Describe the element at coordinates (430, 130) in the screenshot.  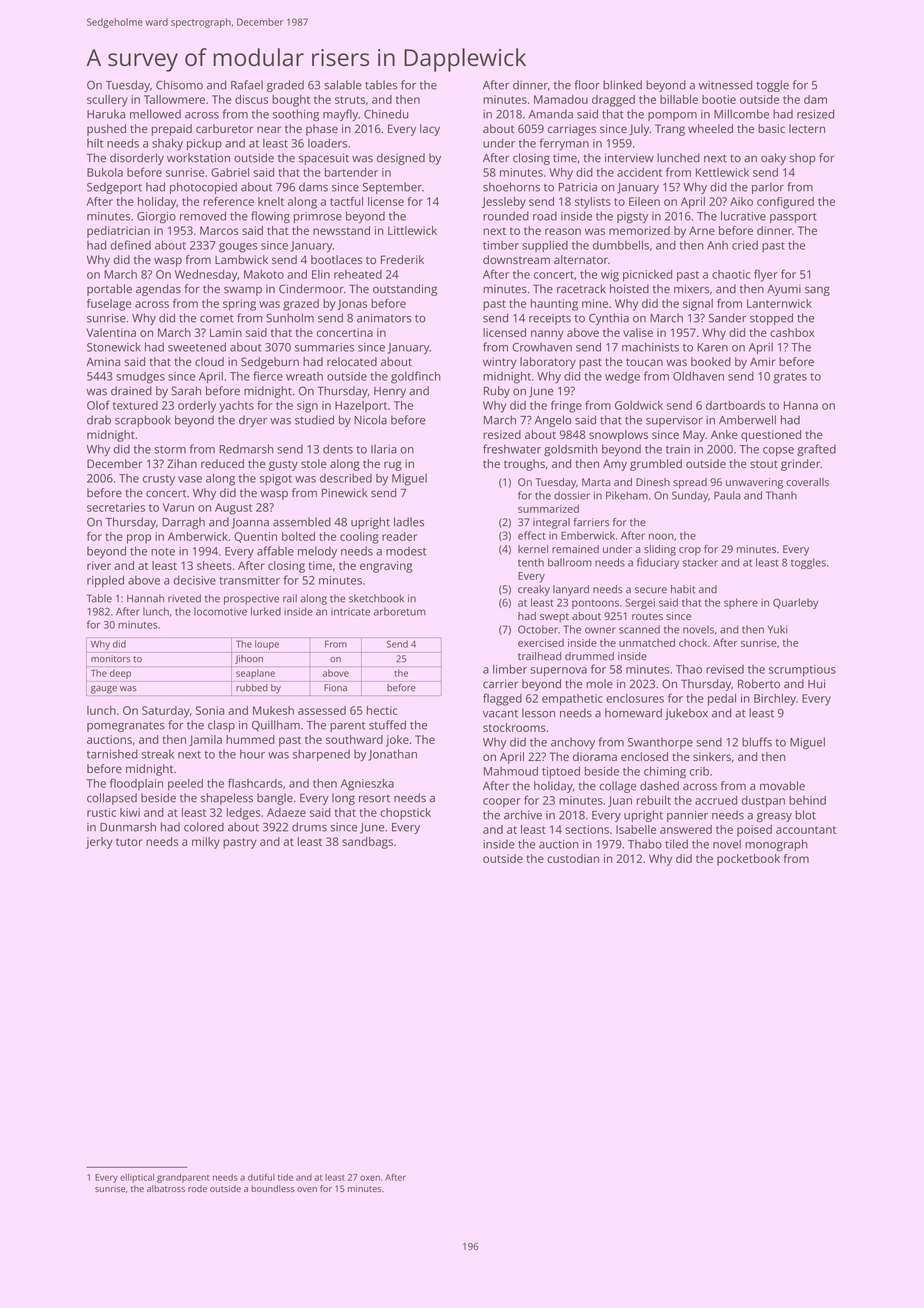
I see `lacy` at that location.
